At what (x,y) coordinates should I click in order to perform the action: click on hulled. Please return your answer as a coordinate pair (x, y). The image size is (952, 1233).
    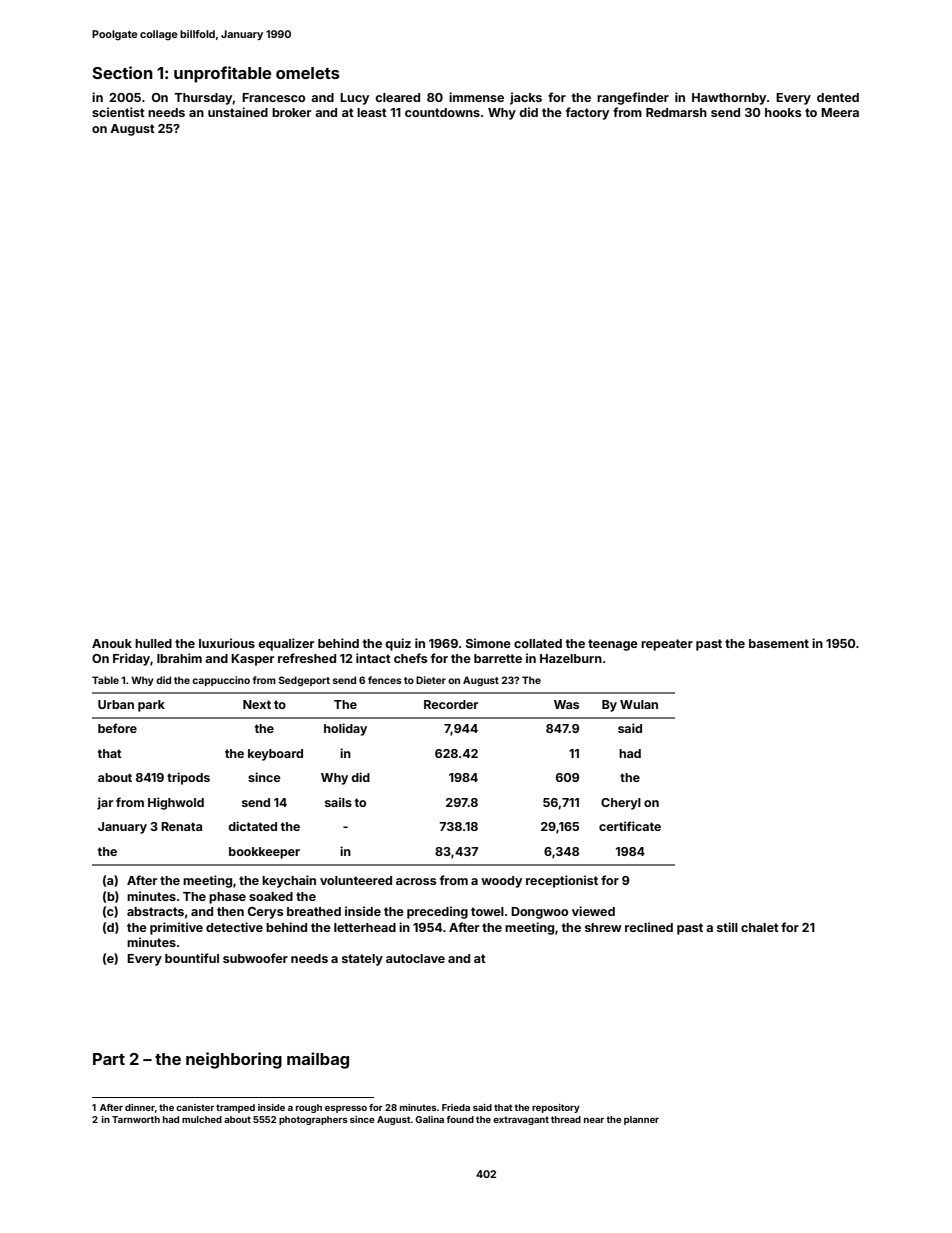
    Looking at the image, I should click on (153, 643).
